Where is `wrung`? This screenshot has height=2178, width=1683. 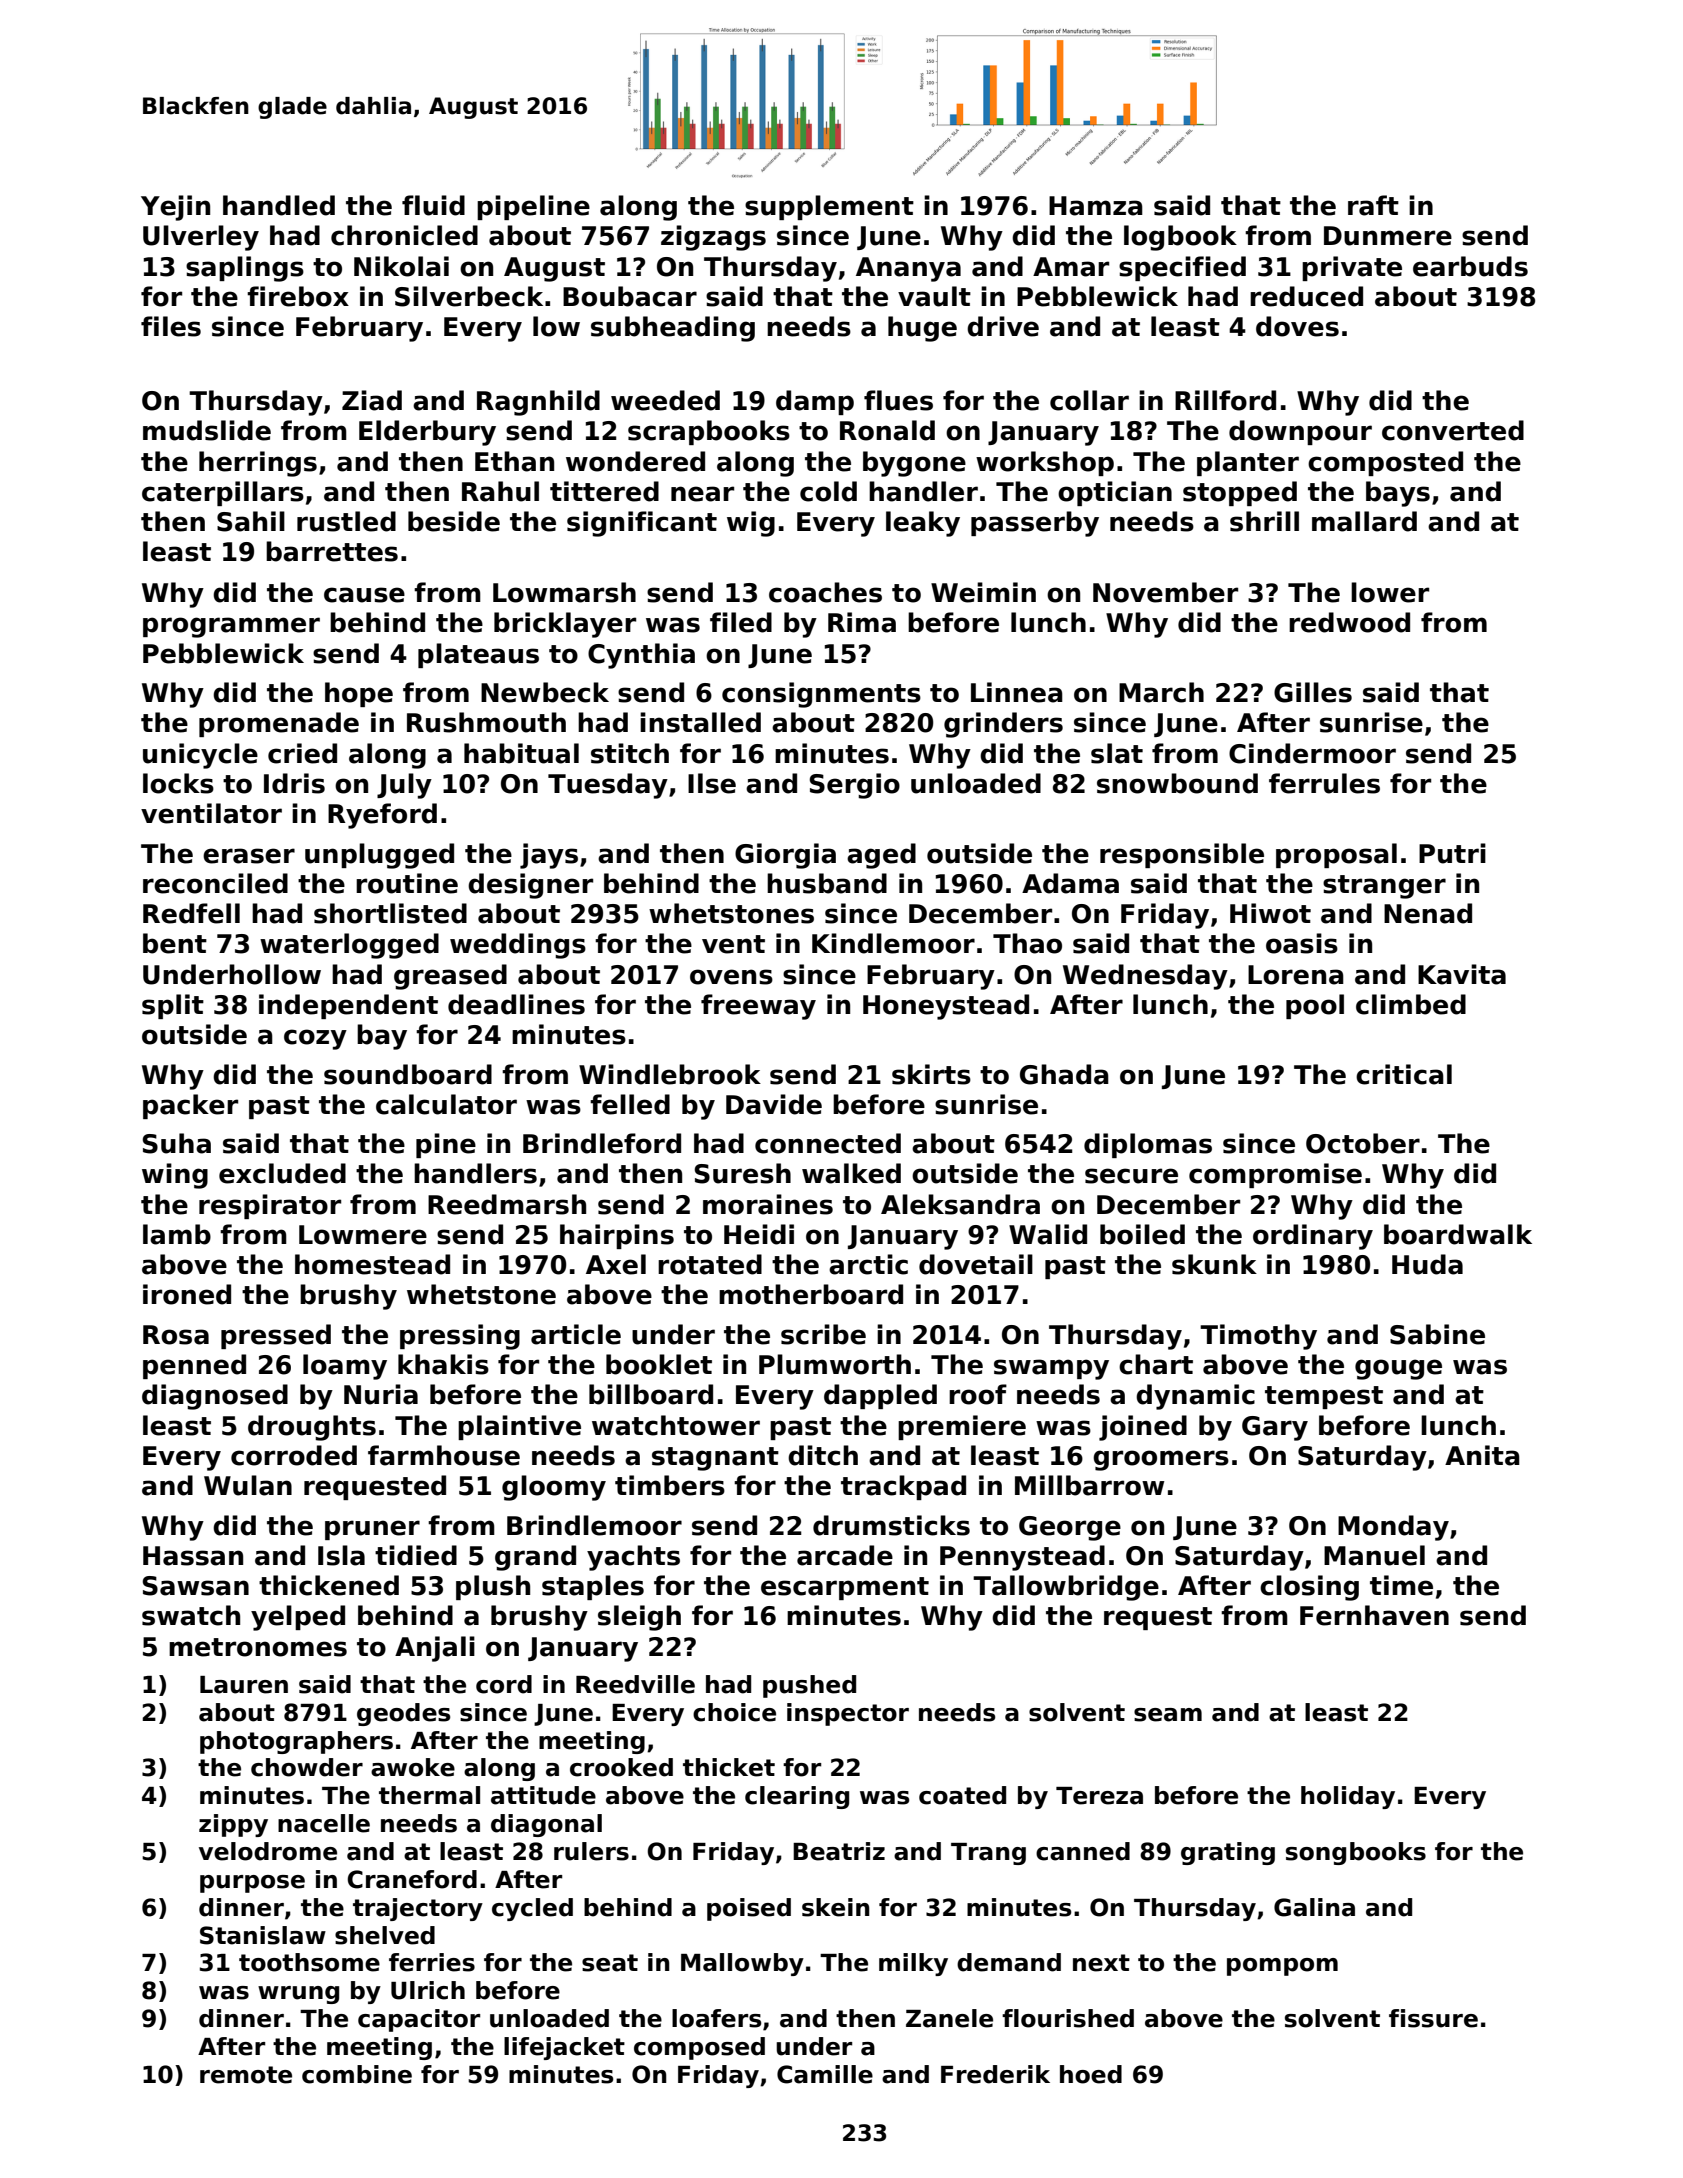 wrung is located at coordinates (298, 1995).
